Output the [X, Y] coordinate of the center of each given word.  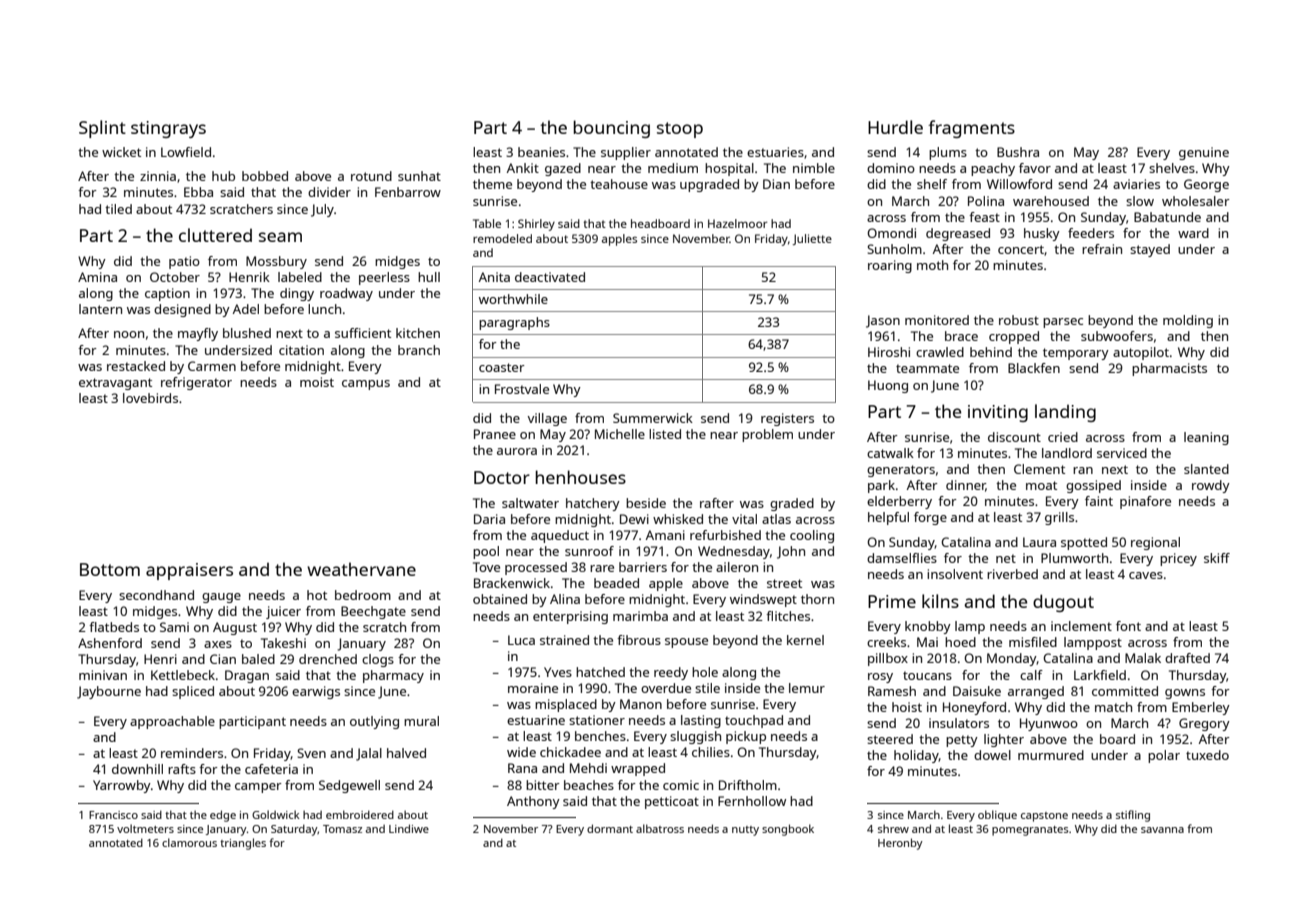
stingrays [168, 129]
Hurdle [895, 127]
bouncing [611, 129]
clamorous [189, 842]
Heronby [900, 844]
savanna [1162, 830]
